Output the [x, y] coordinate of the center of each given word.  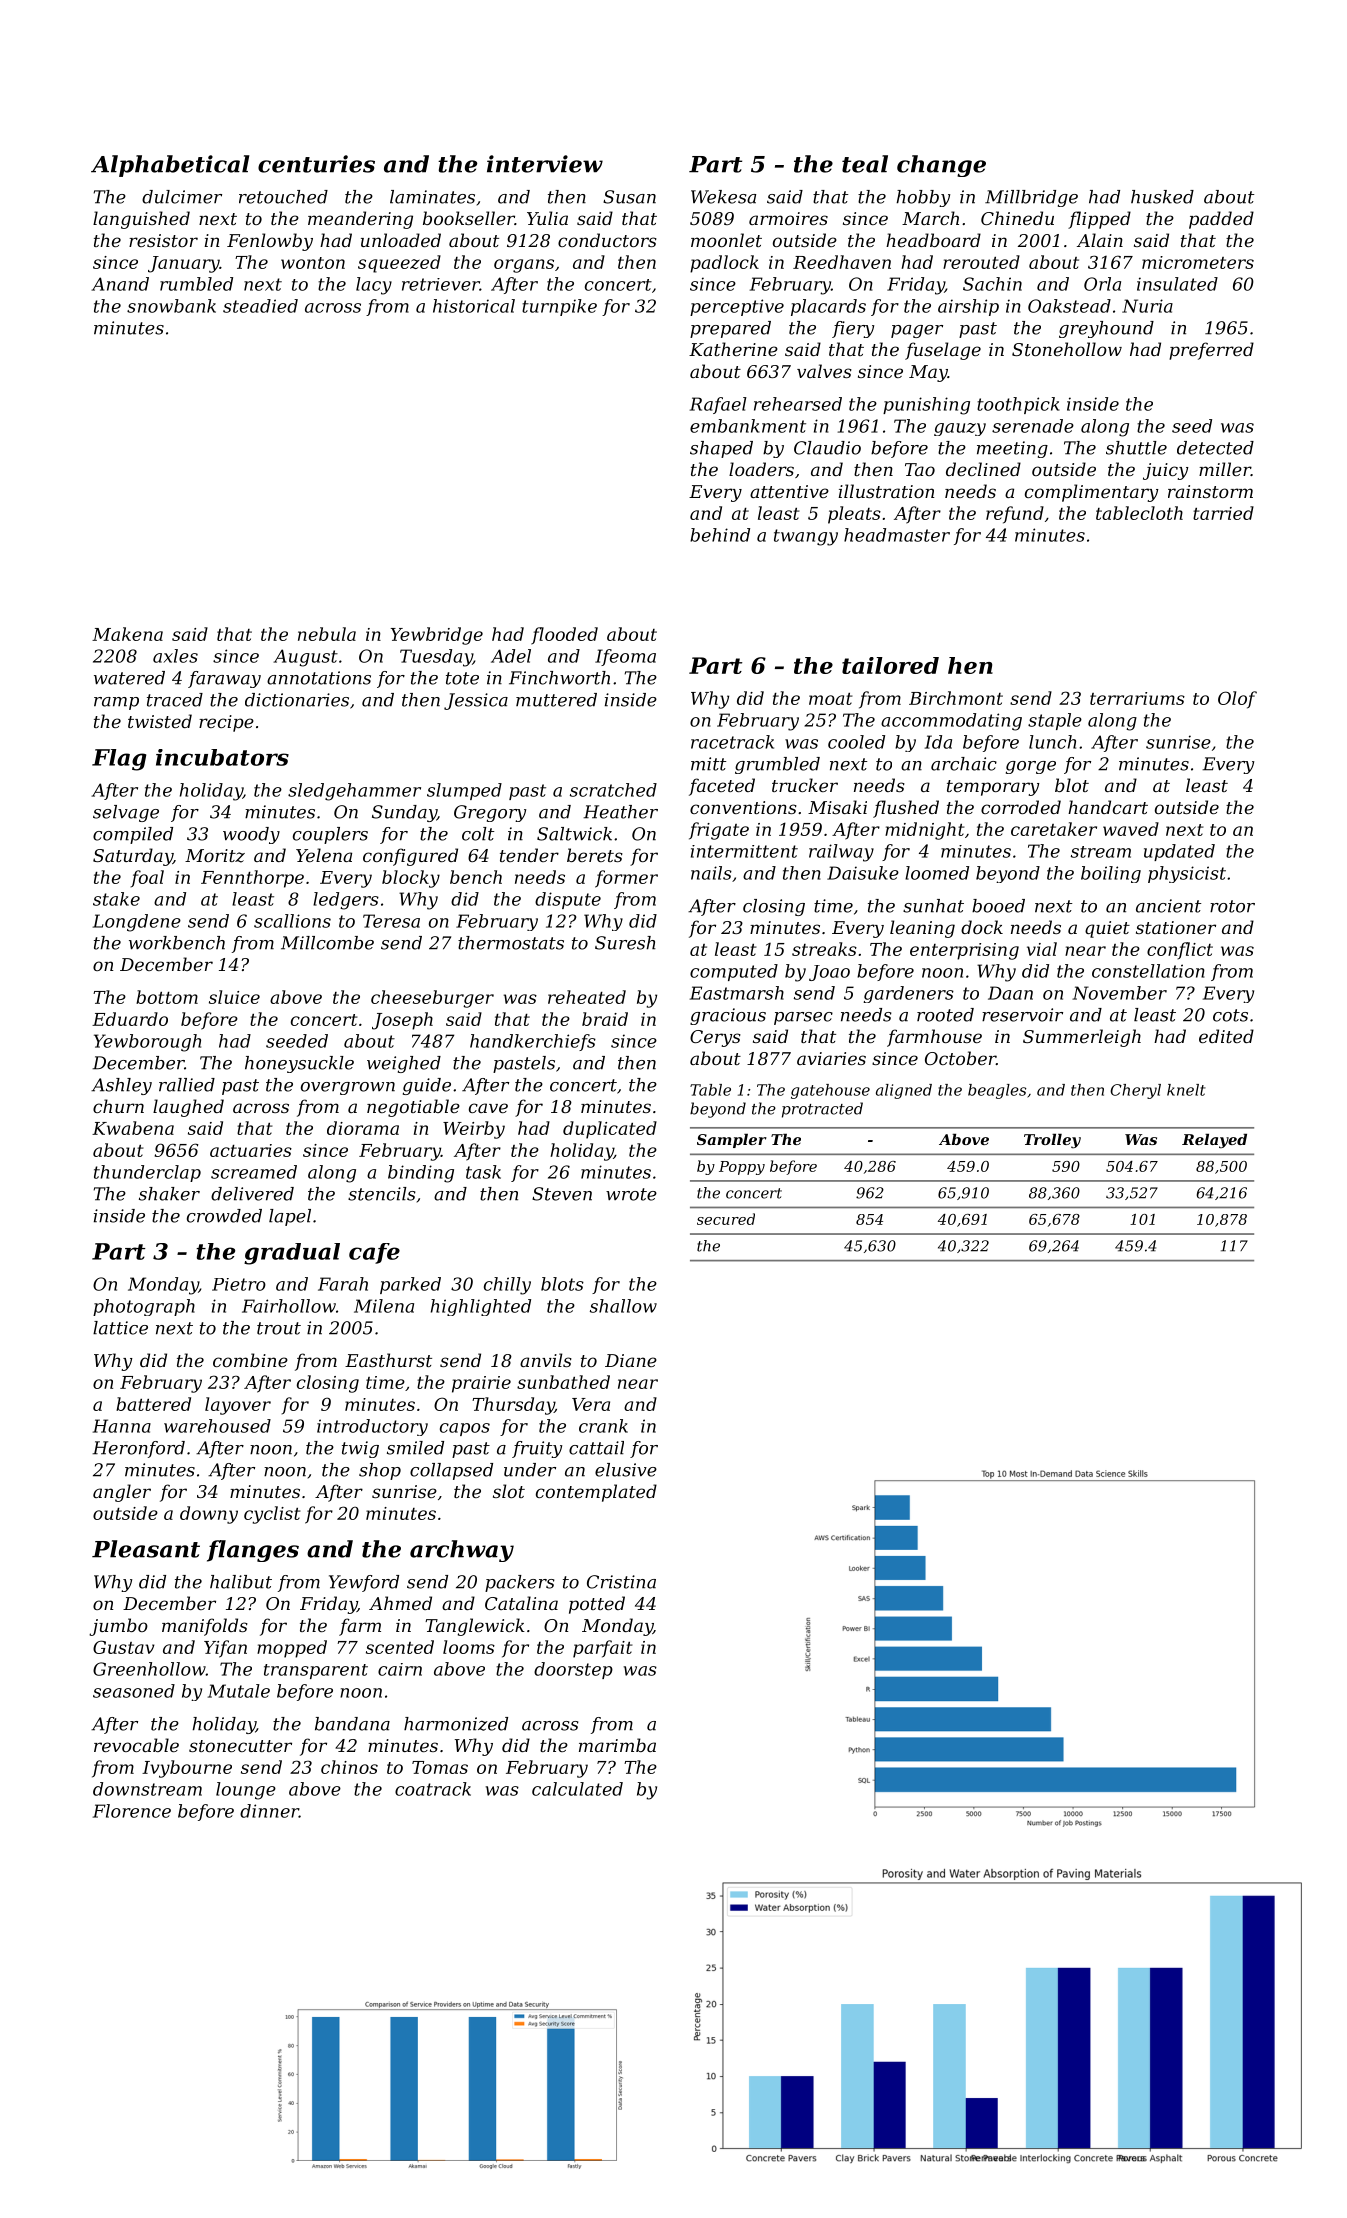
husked [1162, 197]
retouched [283, 197]
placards [828, 307]
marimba [617, 1745]
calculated [577, 1789]
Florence [132, 1811]
